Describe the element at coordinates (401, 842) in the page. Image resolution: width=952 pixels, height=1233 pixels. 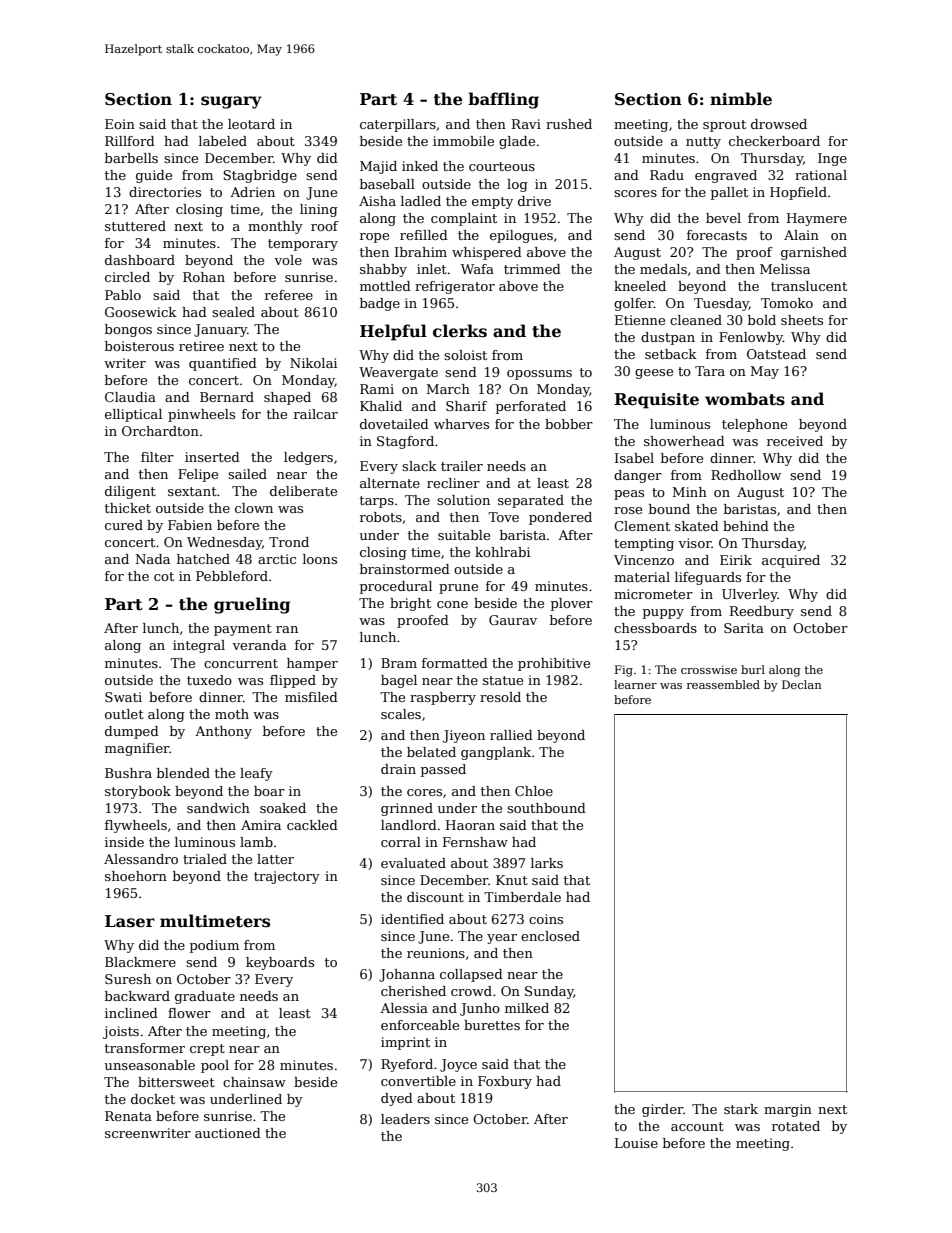
I see `corral` at that location.
